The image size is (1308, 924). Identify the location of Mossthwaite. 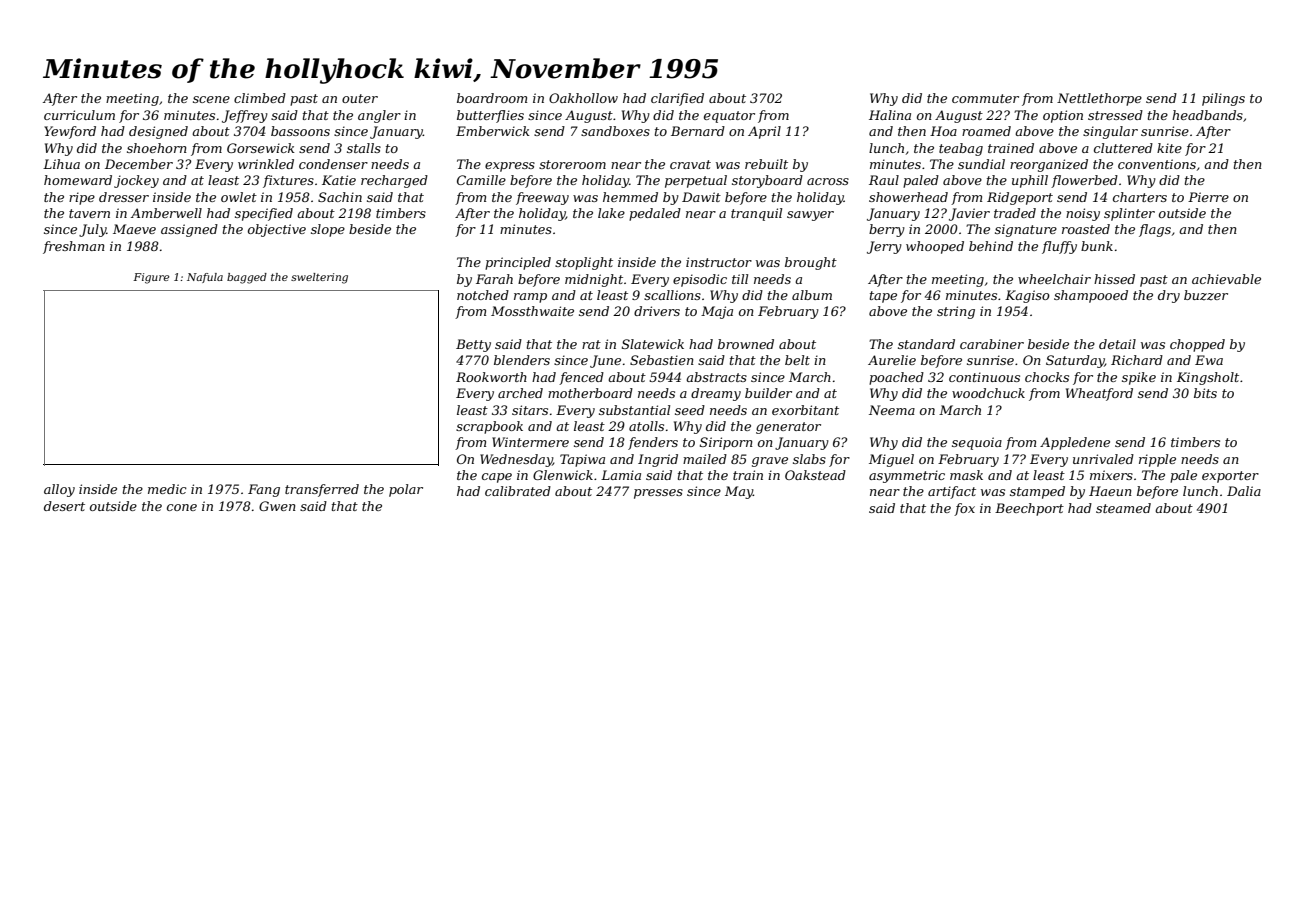
(532, 311).
